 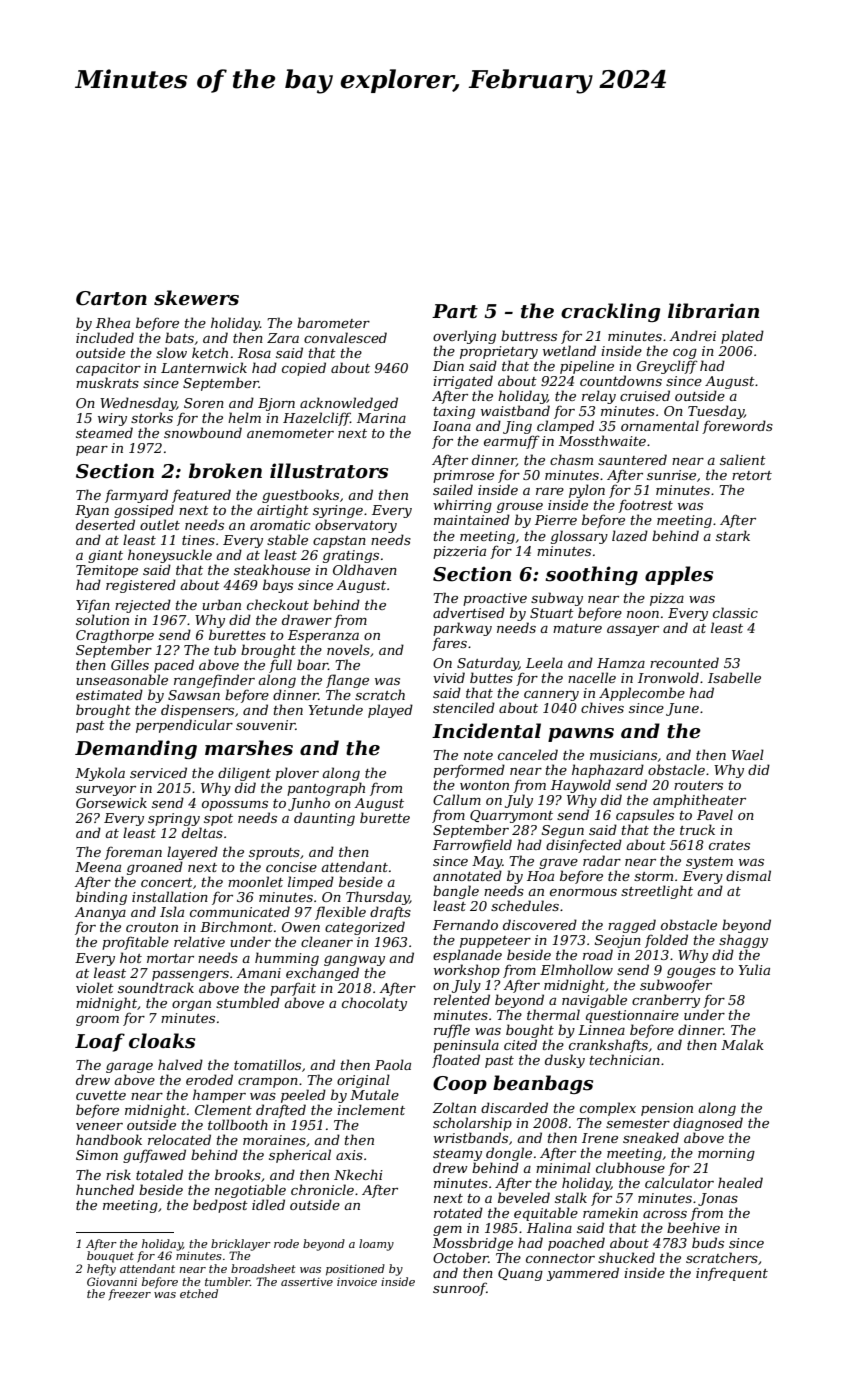 I want to click on advertised, so click(x=469, y=612).
